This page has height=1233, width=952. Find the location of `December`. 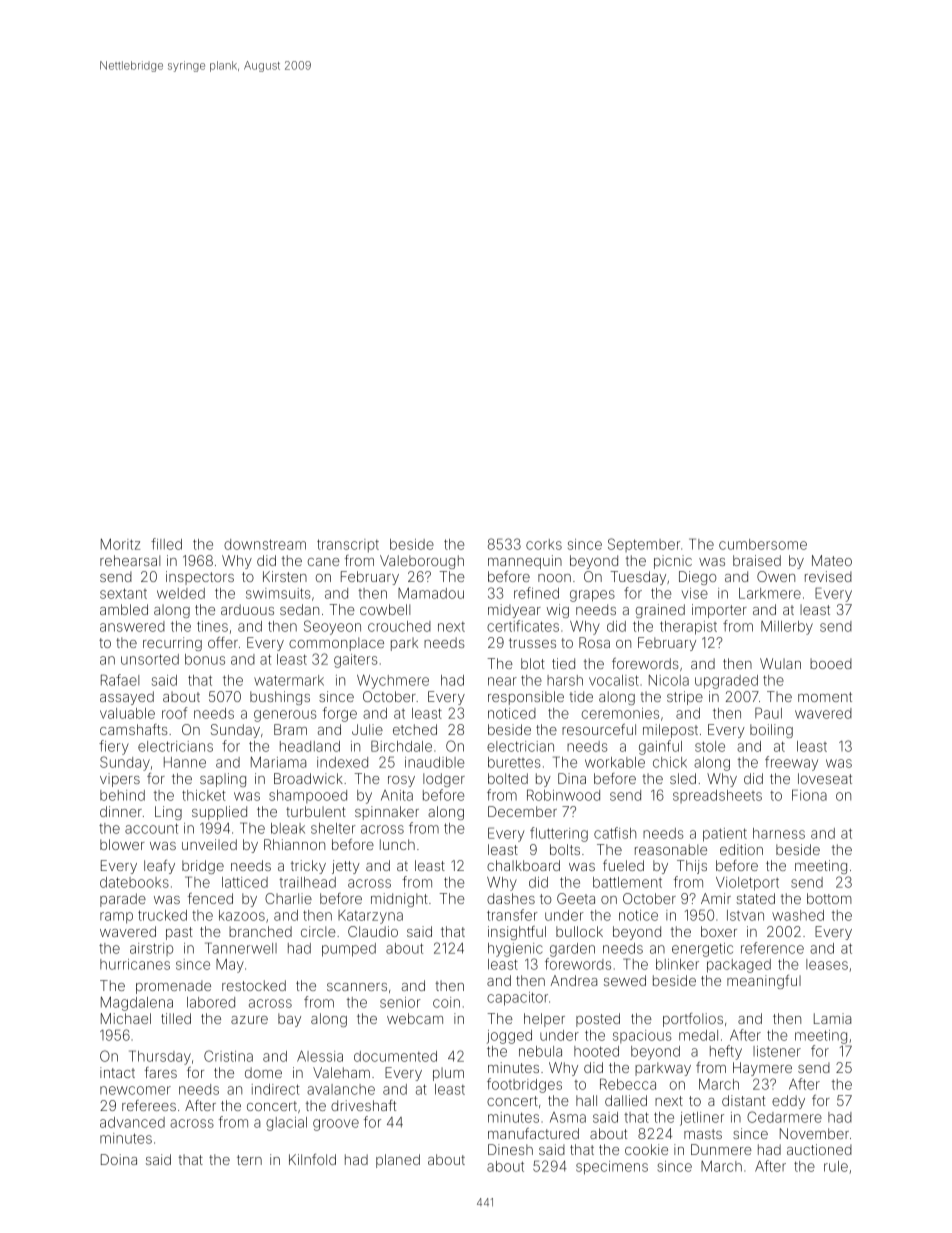

December is located at coordinates (522, 811).
